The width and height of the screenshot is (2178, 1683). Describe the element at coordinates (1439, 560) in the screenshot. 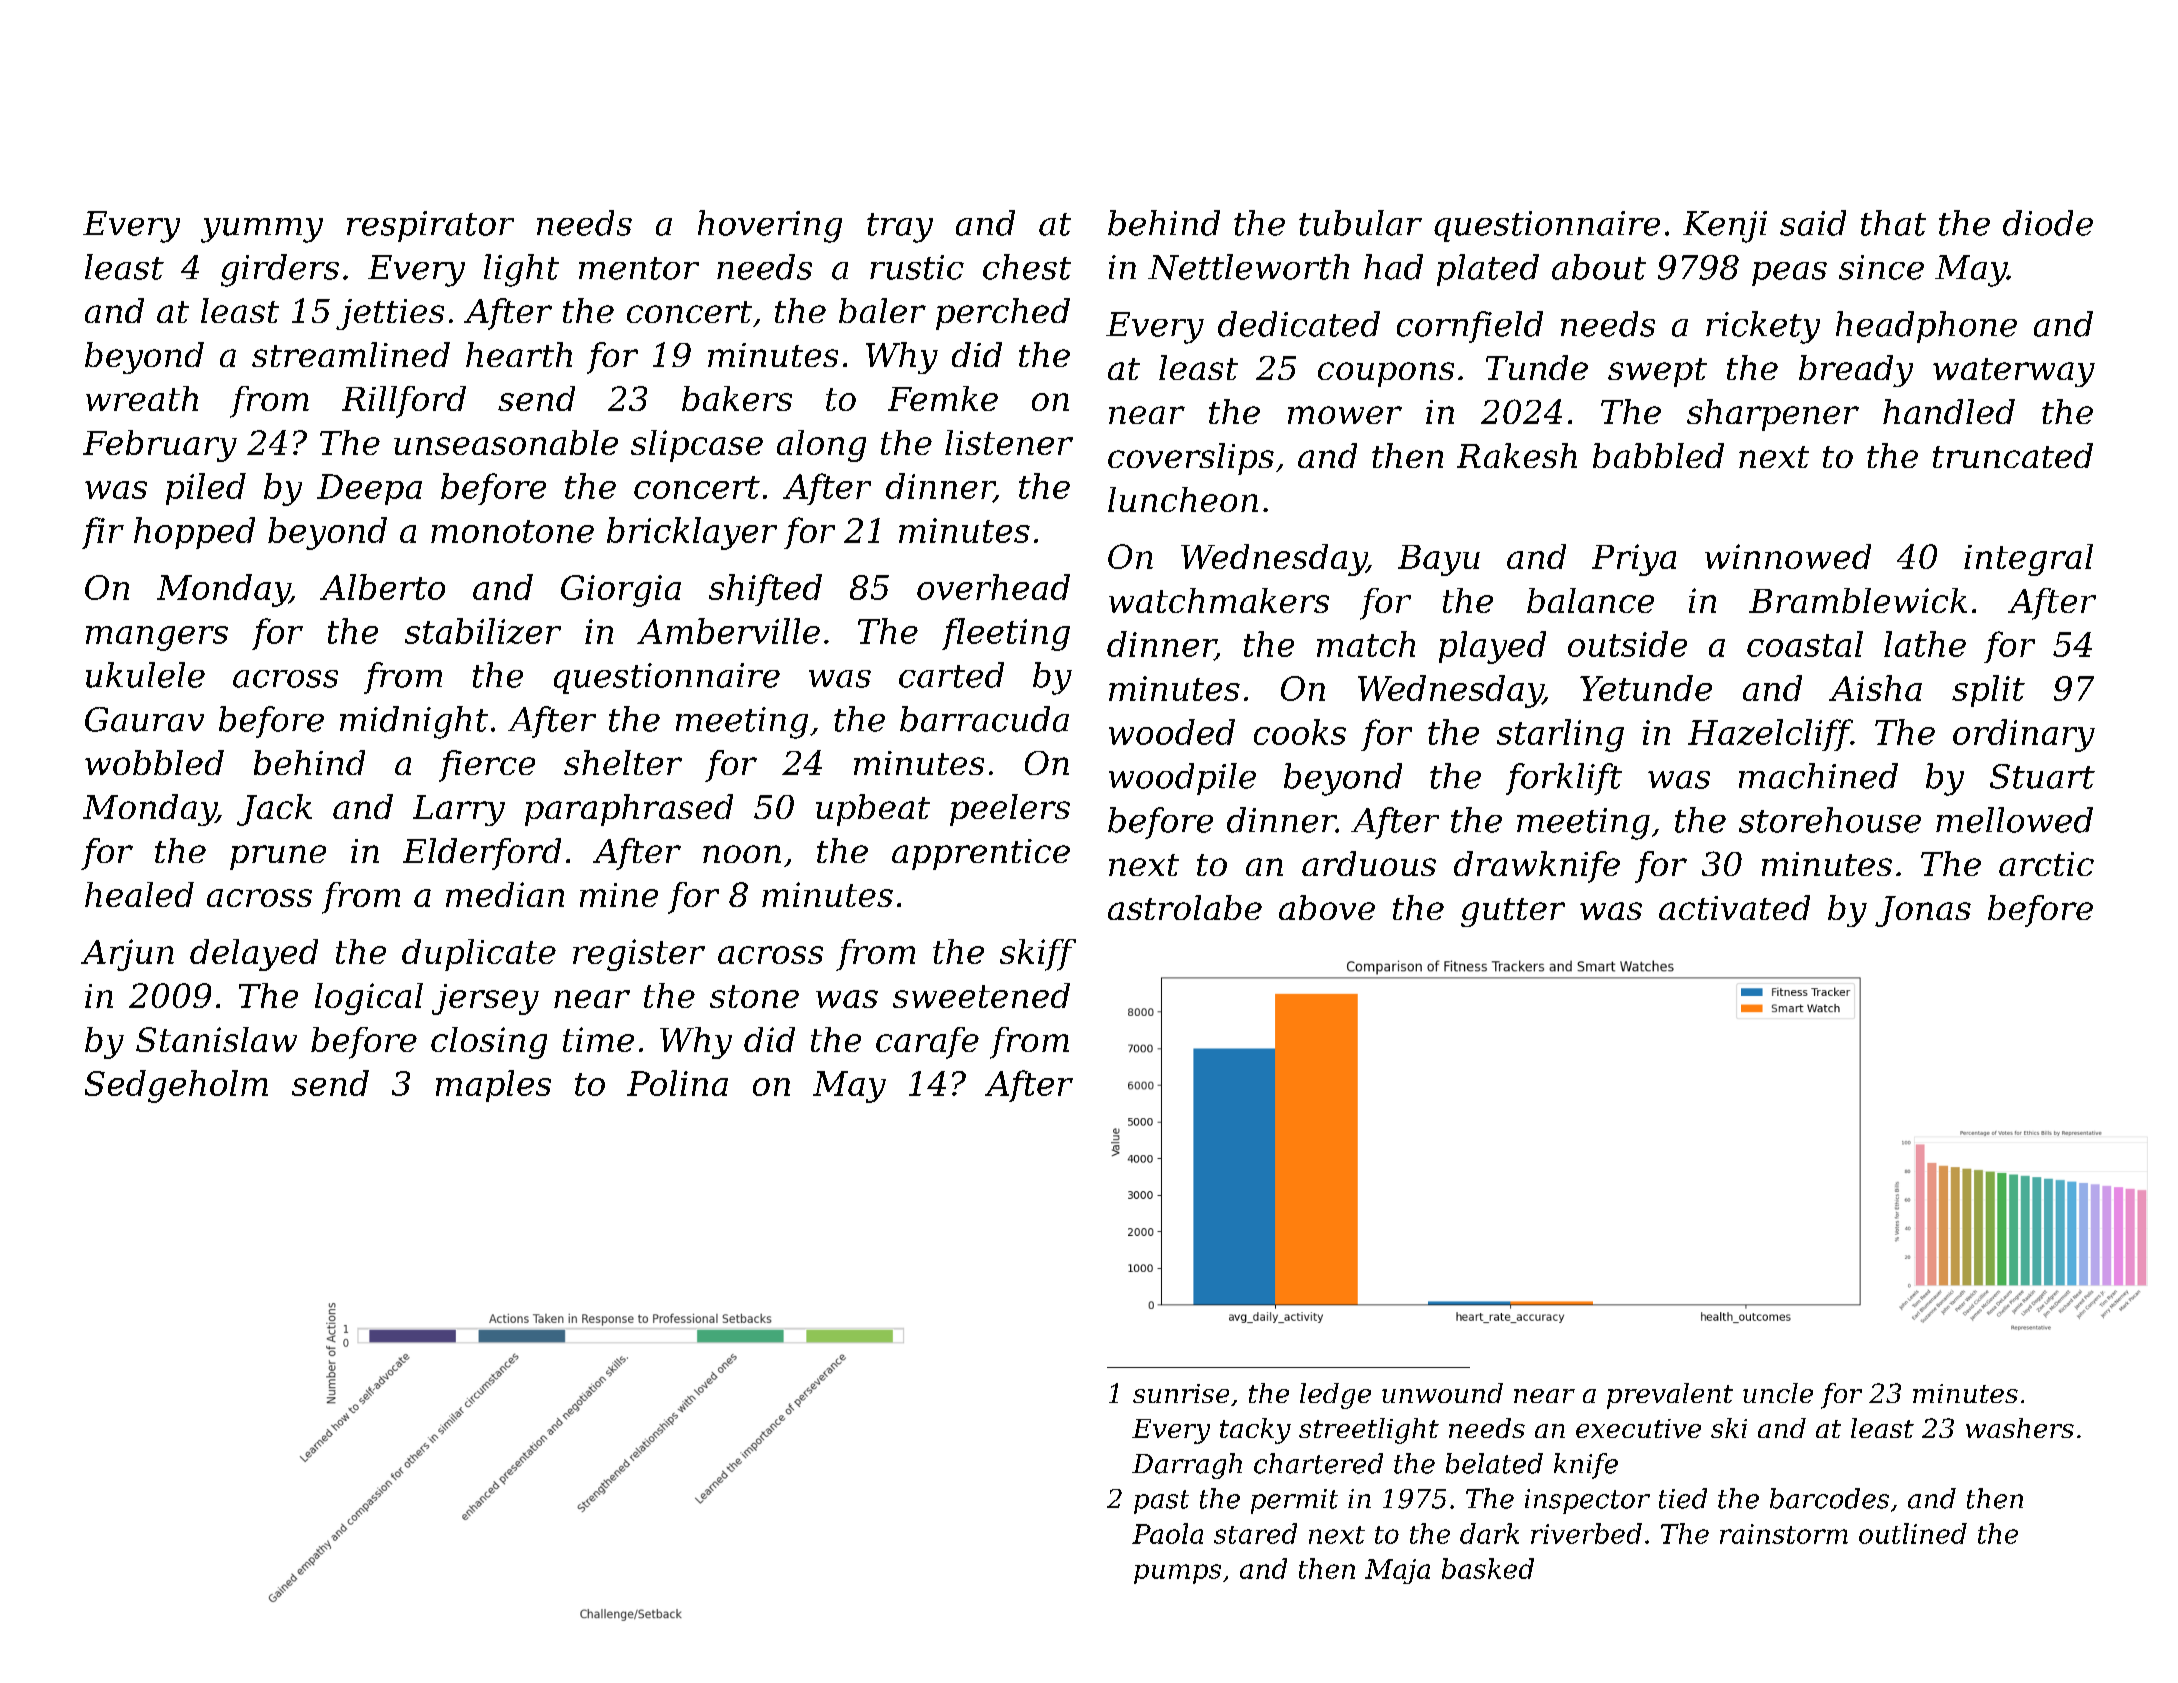

I see `Bayu` at that location.
